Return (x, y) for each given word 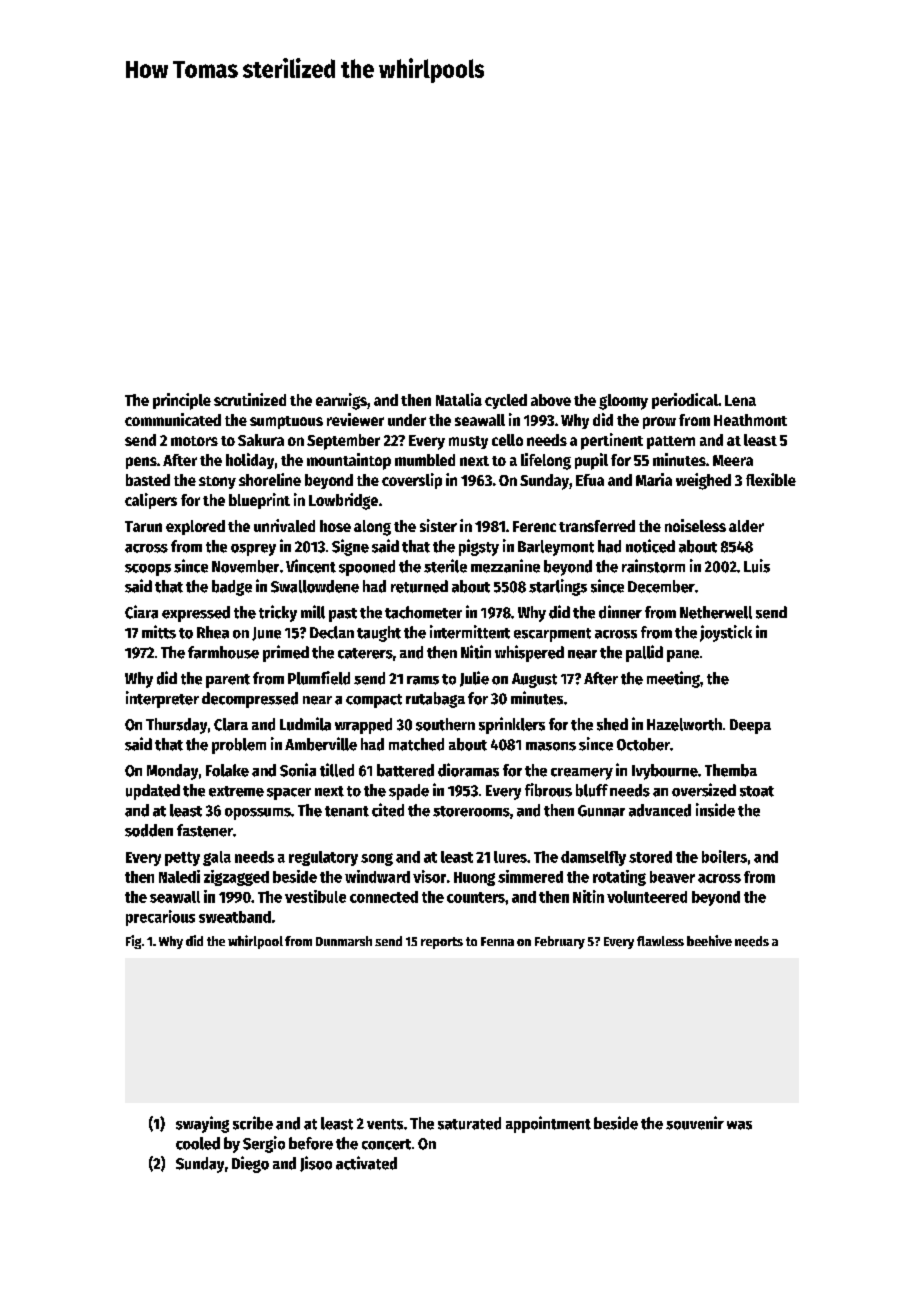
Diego (250, 1164)
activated (366, 1163)
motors (194, 441)
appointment (548, 1124)
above (551, 400)
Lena (740, 400)
